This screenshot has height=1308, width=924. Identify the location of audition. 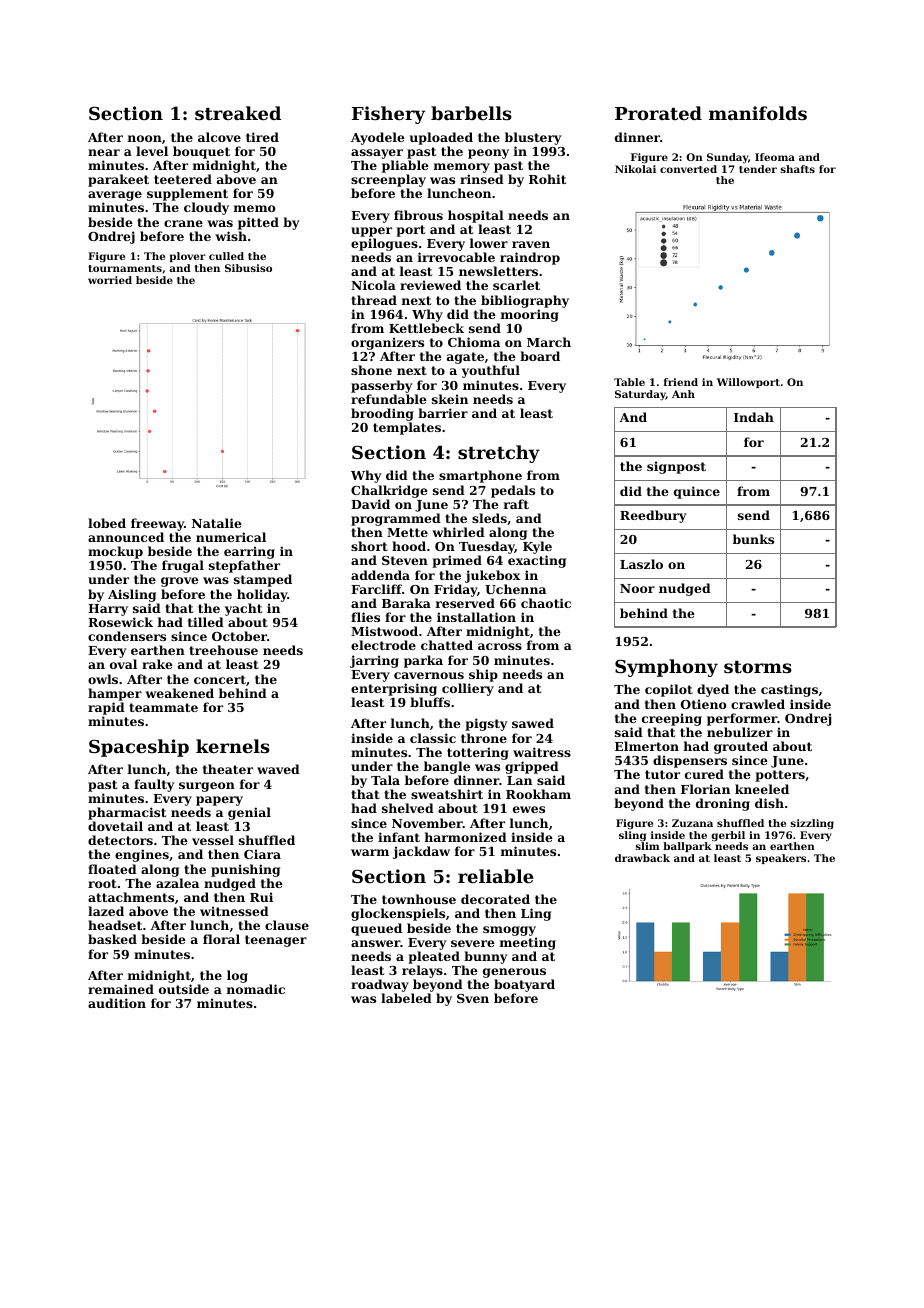
(117, 1003).
